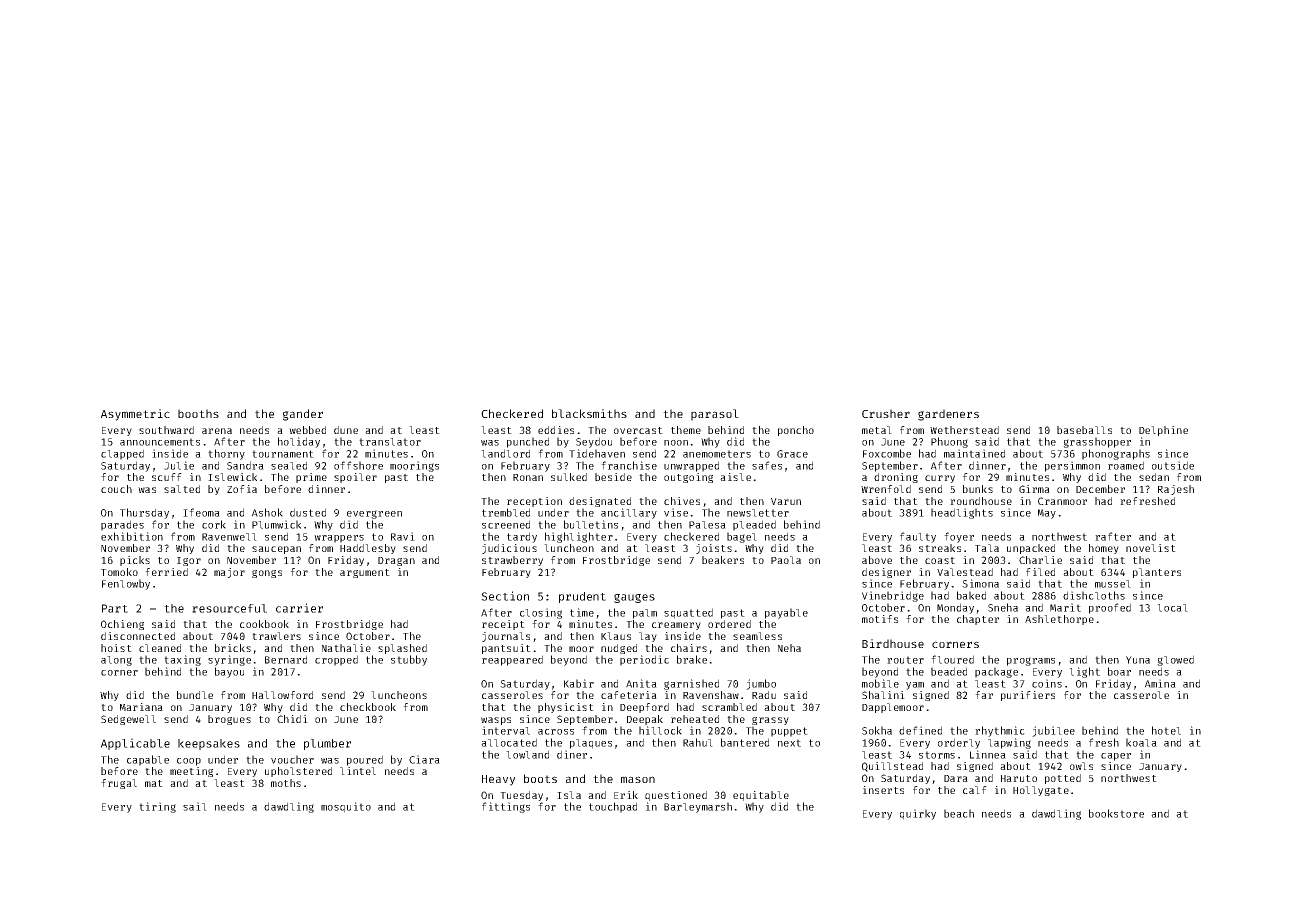  I want to click on parasol, so click(715, 415).
